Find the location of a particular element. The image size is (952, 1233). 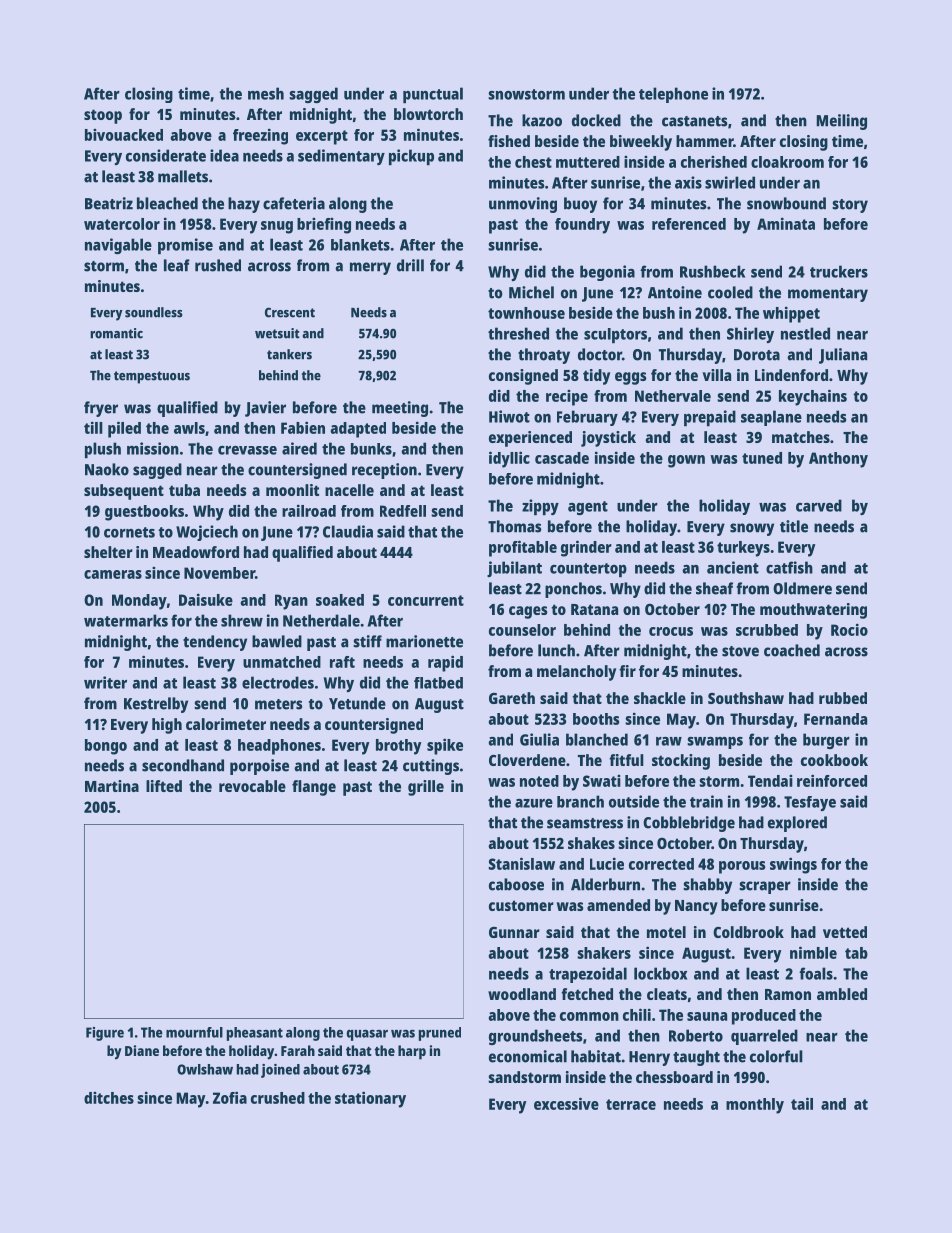

tail is located at coordinates (802, 1103).
